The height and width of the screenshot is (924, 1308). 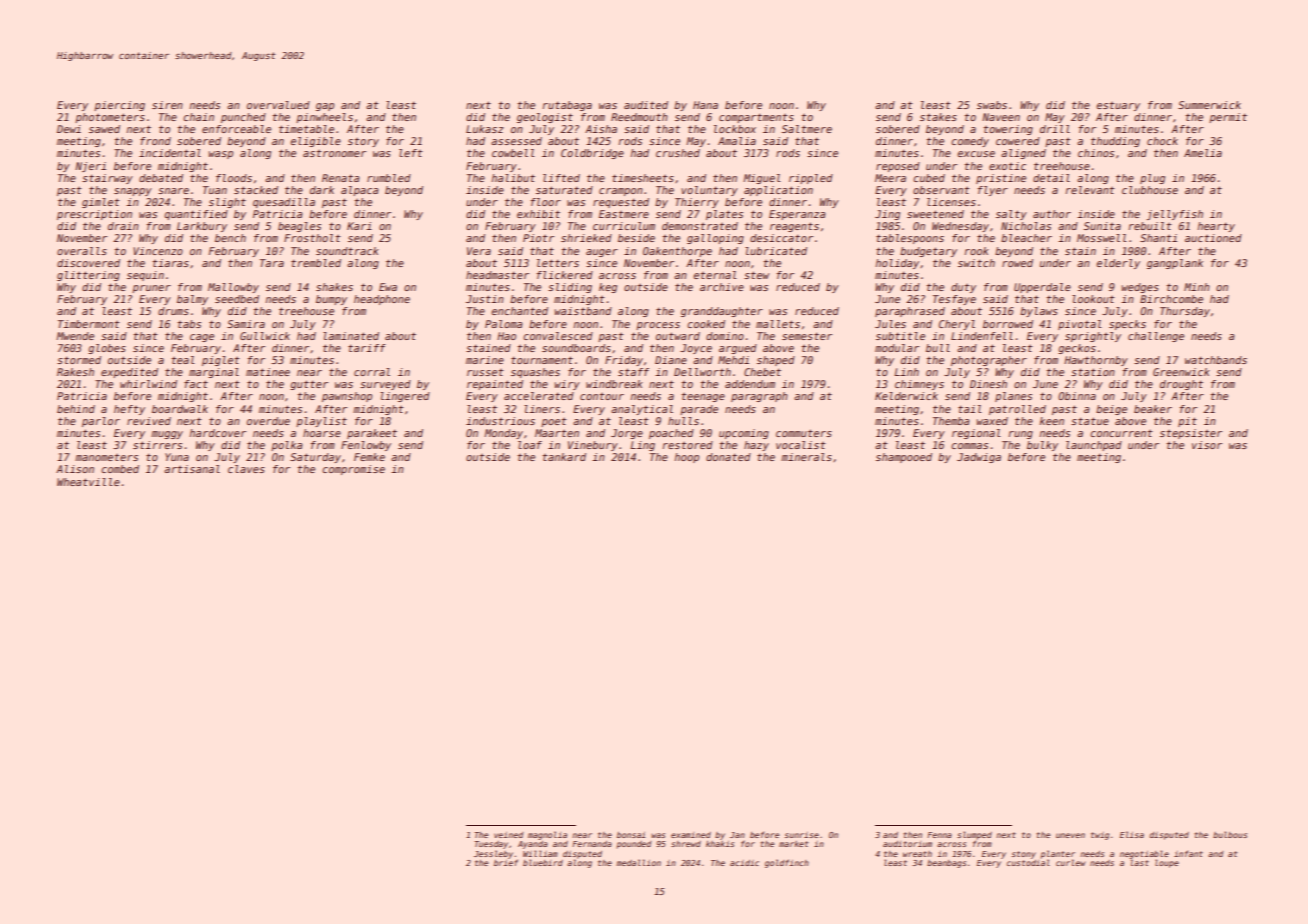 I want to click on bonsai, so click(x=631, y=835).
